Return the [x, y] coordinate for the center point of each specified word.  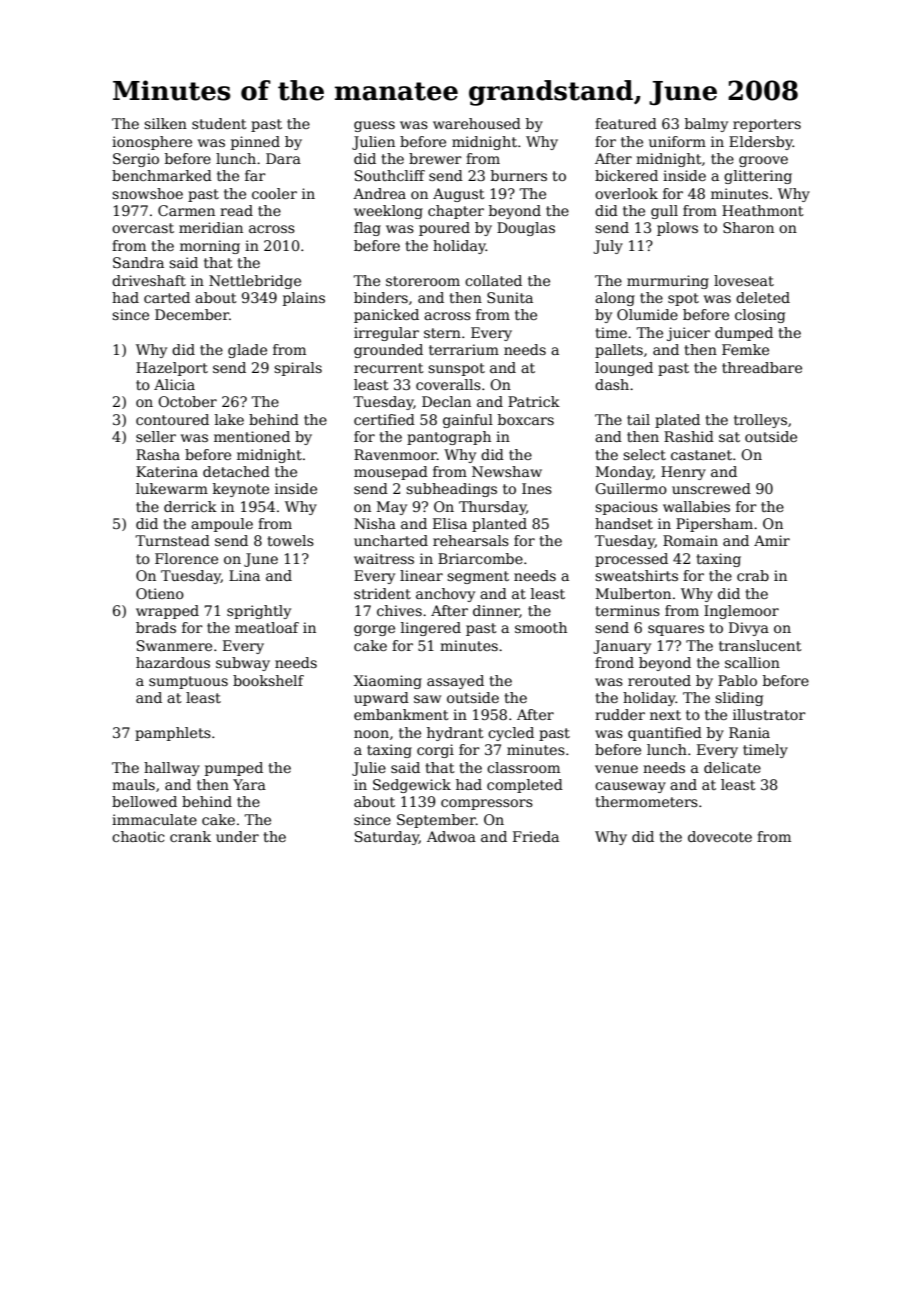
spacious [626, 508]
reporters [767, 125]
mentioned [252, 436]
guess [374, 126]
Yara [249, 784]
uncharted [391, 540]
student [219, 123]
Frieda [536, 836]
